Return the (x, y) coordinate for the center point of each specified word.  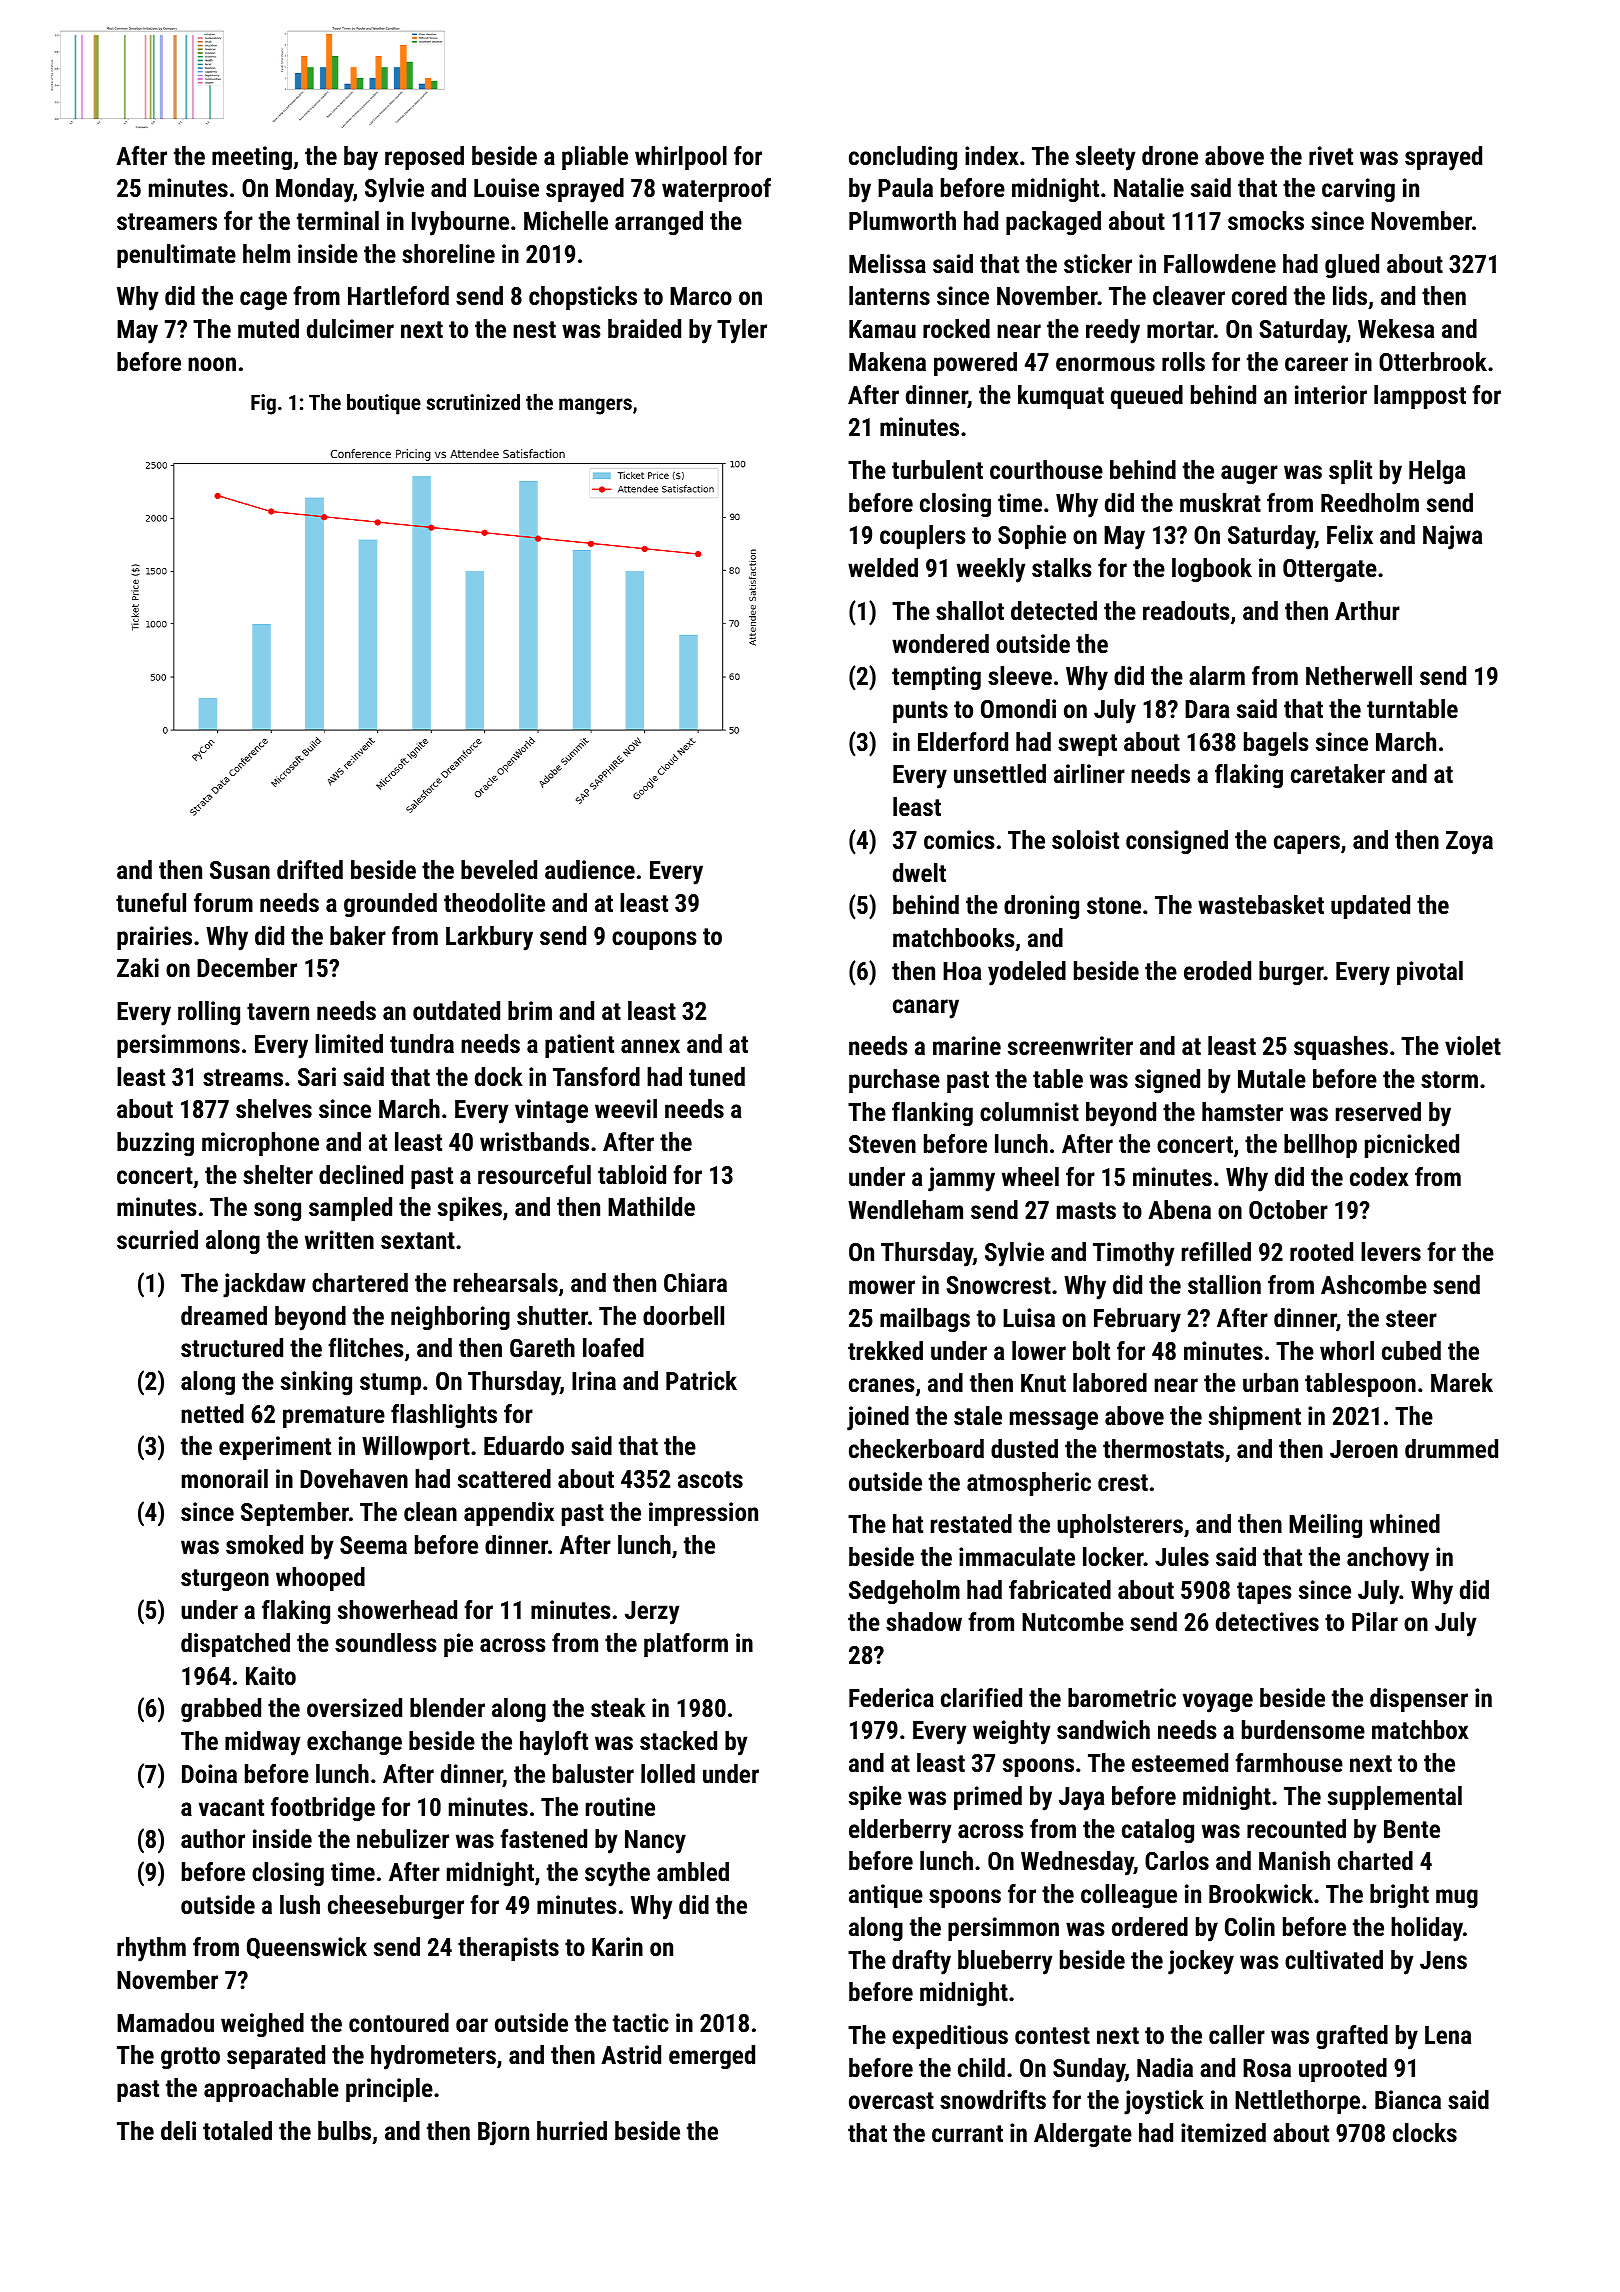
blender (447, 1707)
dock (499, 1076)
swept (1087, 745)
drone (1170, 155)
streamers (167, 221)
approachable (271, 2090)
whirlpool (681, 158)
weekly (991, 570)
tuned (717, 1076)
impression (703, 1514)
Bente (1412, 1829)
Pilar (1375, 1621)
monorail (225, 1478)
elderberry (900, 1831)
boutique (384, 404)
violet (1473, 1045)
